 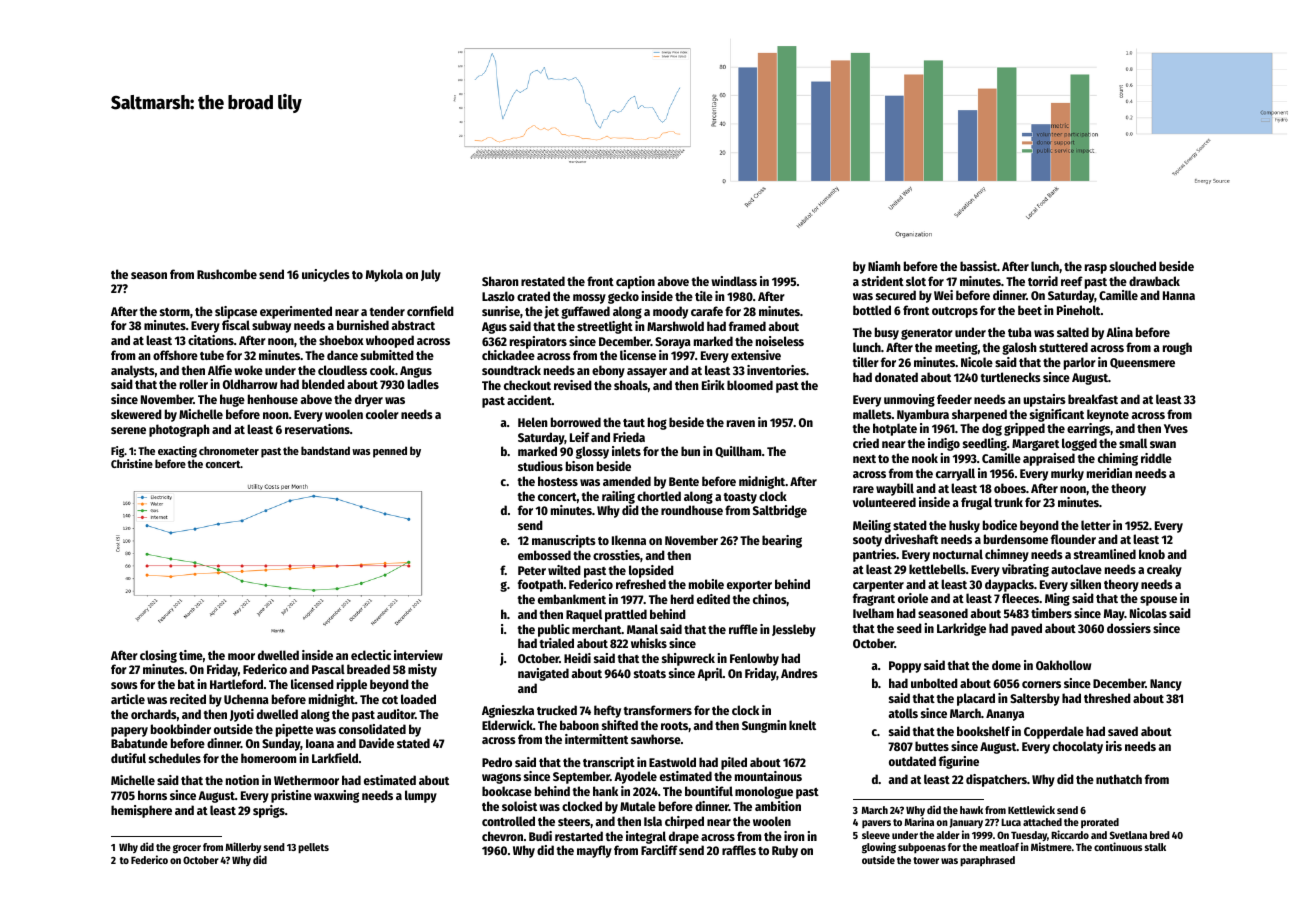 What do you see at coordinates (564, 541) in the page?
I see `manuscripts` at bounding box center [564, 541].
